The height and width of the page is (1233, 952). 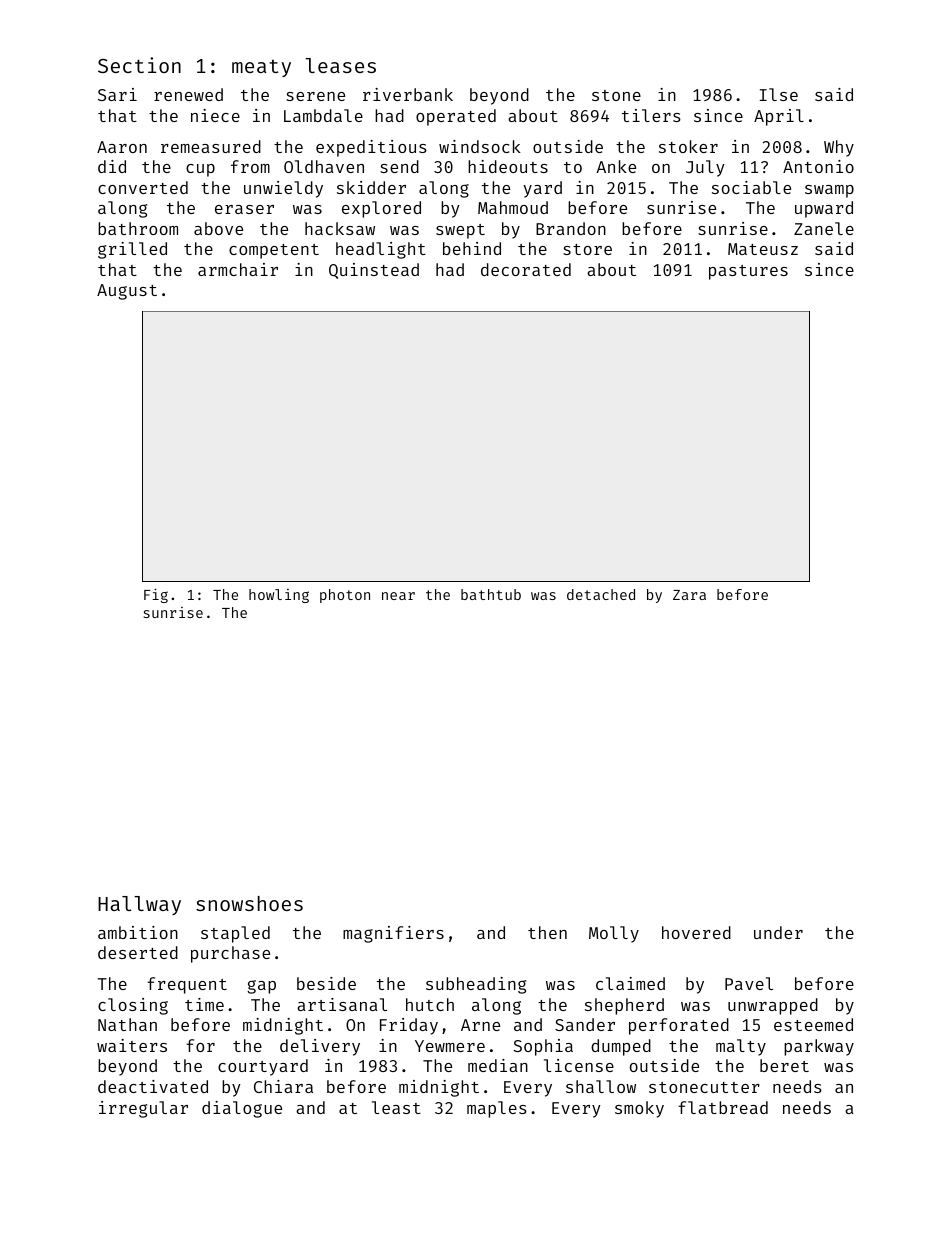 What do you see at coordinates (547, 932) in the page?
I see `then` at bounding box center [547, 932].
